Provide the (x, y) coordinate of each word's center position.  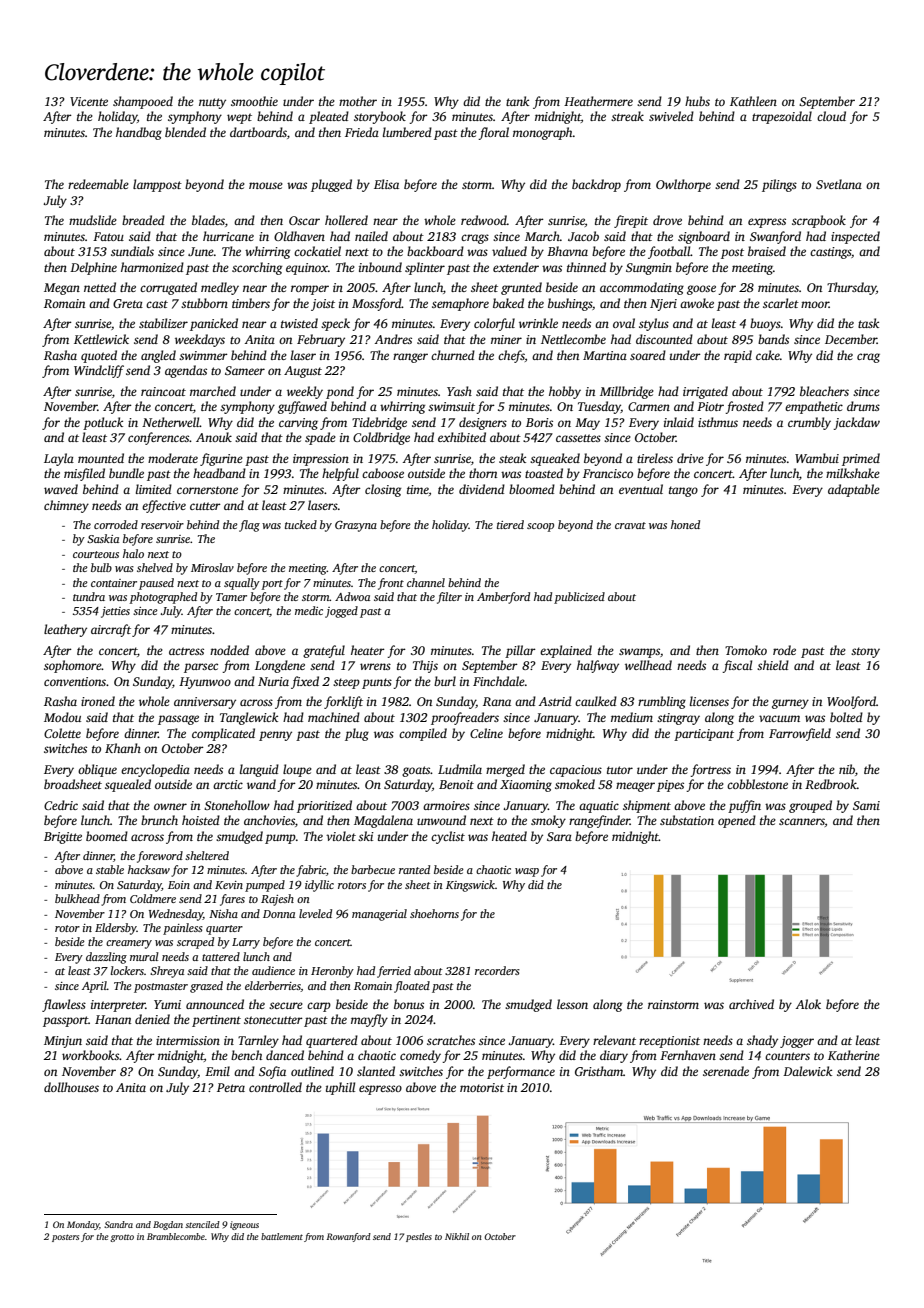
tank (517, 101)
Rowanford (348, 1237)
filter (449, 598)
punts (377, 683)
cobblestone (757, 784)
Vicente (89, 101)
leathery (65, 630)
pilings (779, 185)
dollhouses (71, 1087)
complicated (223, 734)
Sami (866, 805)
